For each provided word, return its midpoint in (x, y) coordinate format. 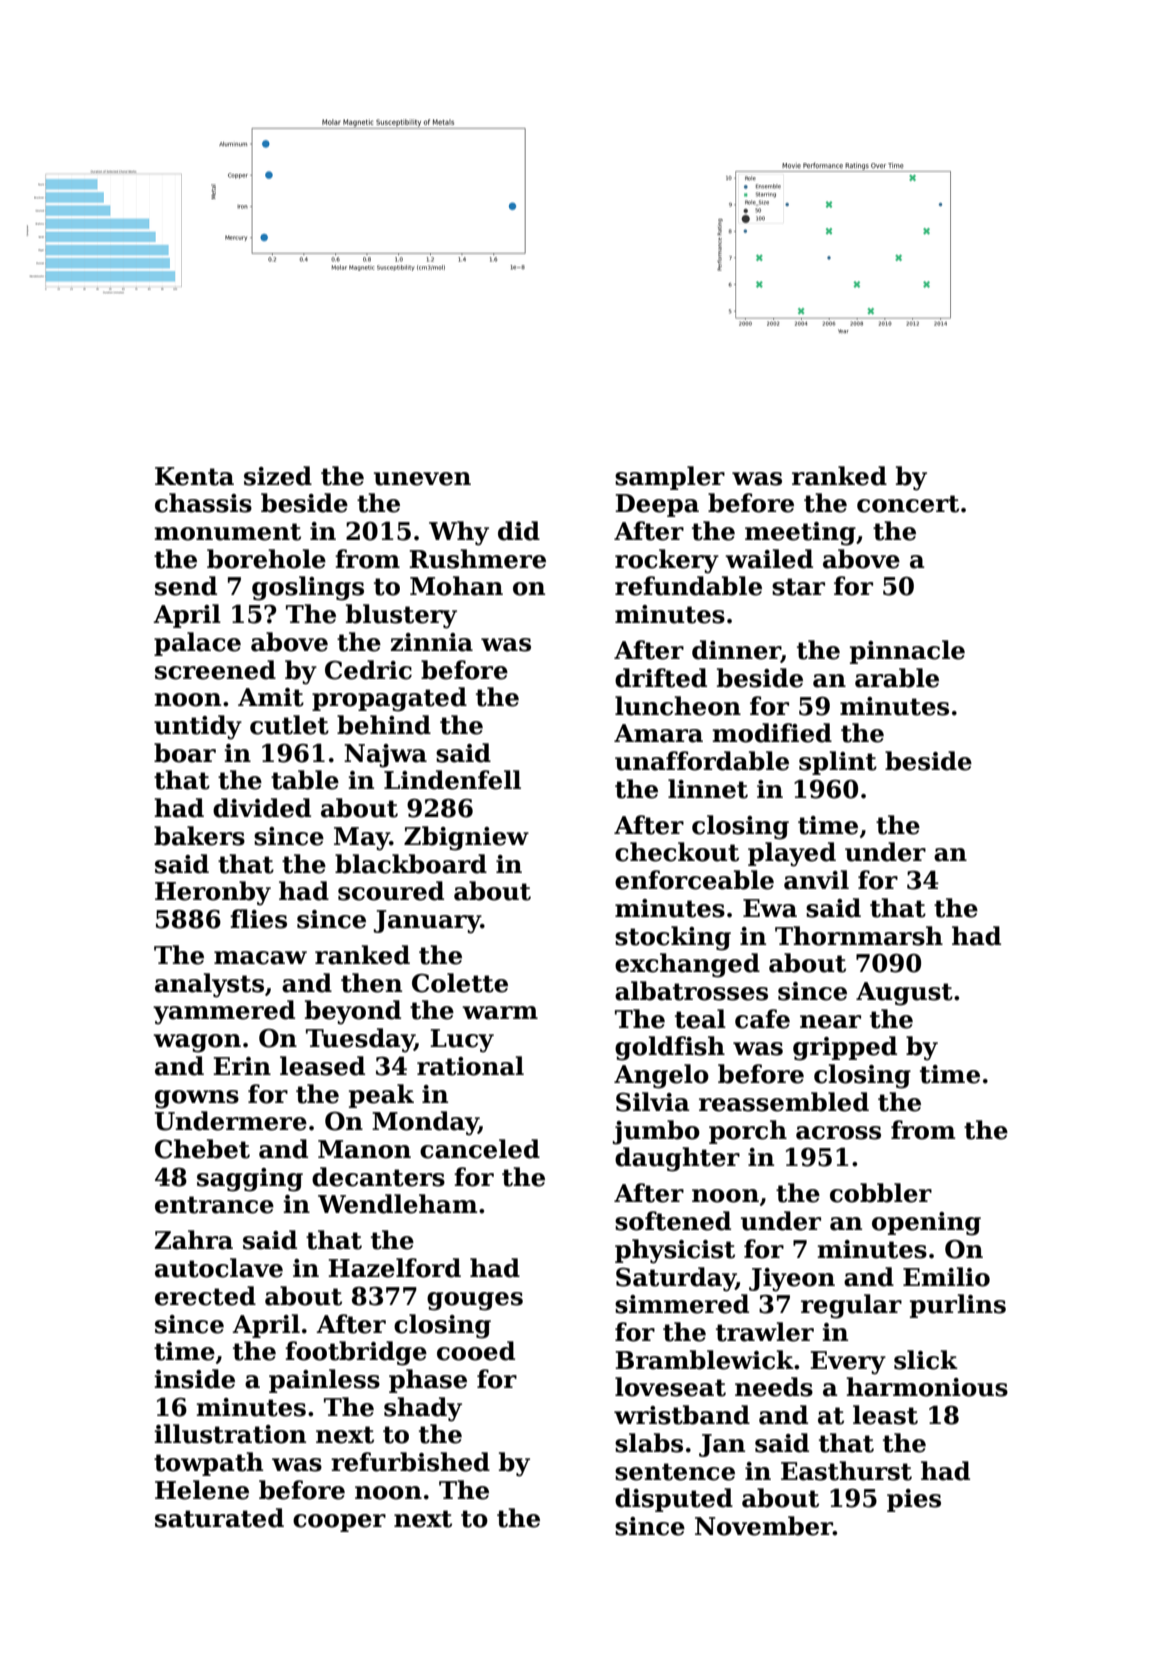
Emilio (946, 1277)
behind (384, 725)
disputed (674, 1500)
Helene (202, 1490)
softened (673, 1221)
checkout (677, 852)
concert (908, 504)
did (519, 531)
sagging (250, 1180)
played (792, 854)
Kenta (194, 476)
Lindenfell (452, 780)
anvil (816, 880)
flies (258, 919)
